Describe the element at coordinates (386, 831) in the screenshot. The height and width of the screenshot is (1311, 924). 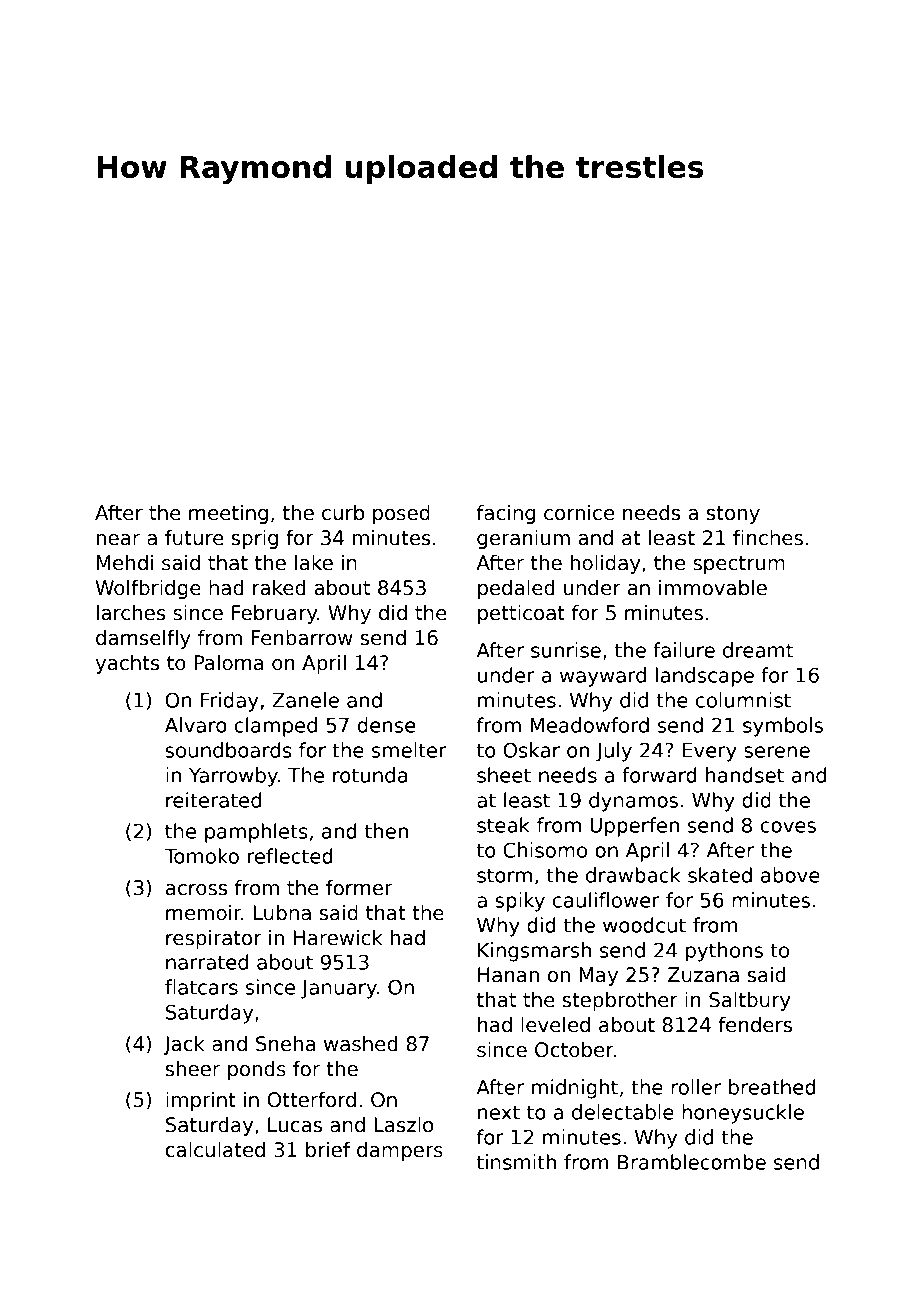
I see `then` at that location.
